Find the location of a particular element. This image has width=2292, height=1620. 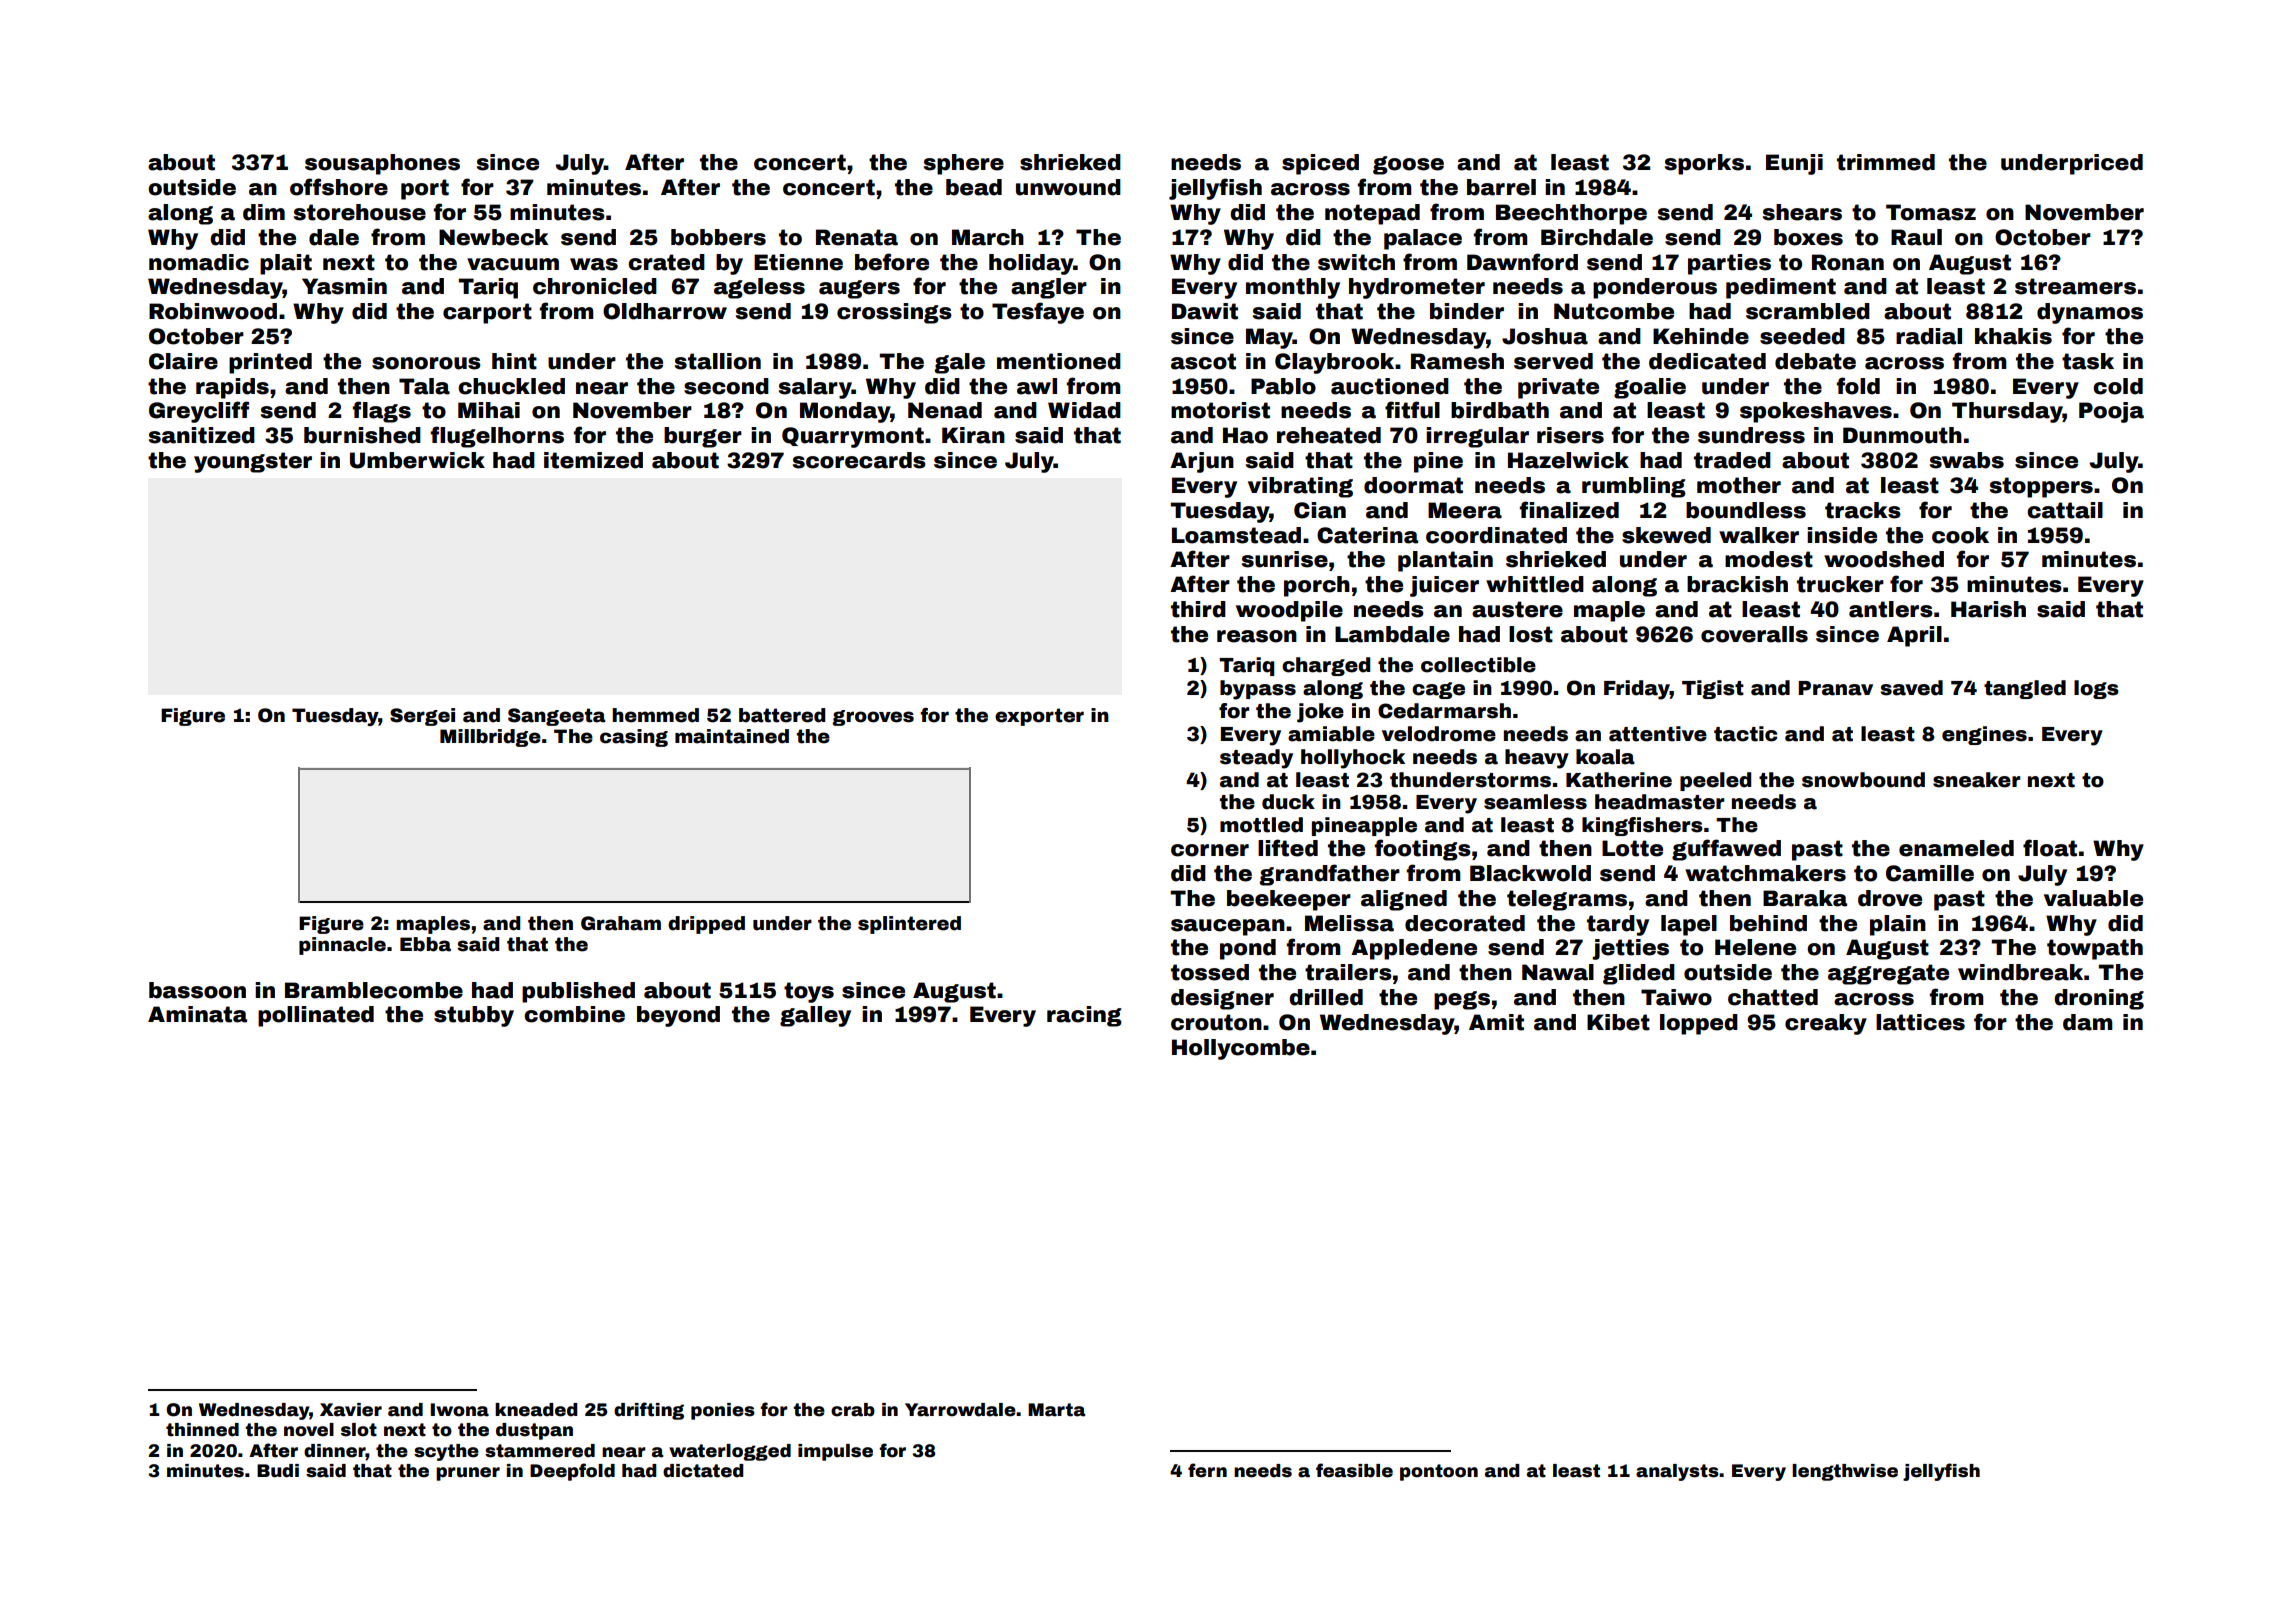

enameled is located at coordinates (1956, 848).
